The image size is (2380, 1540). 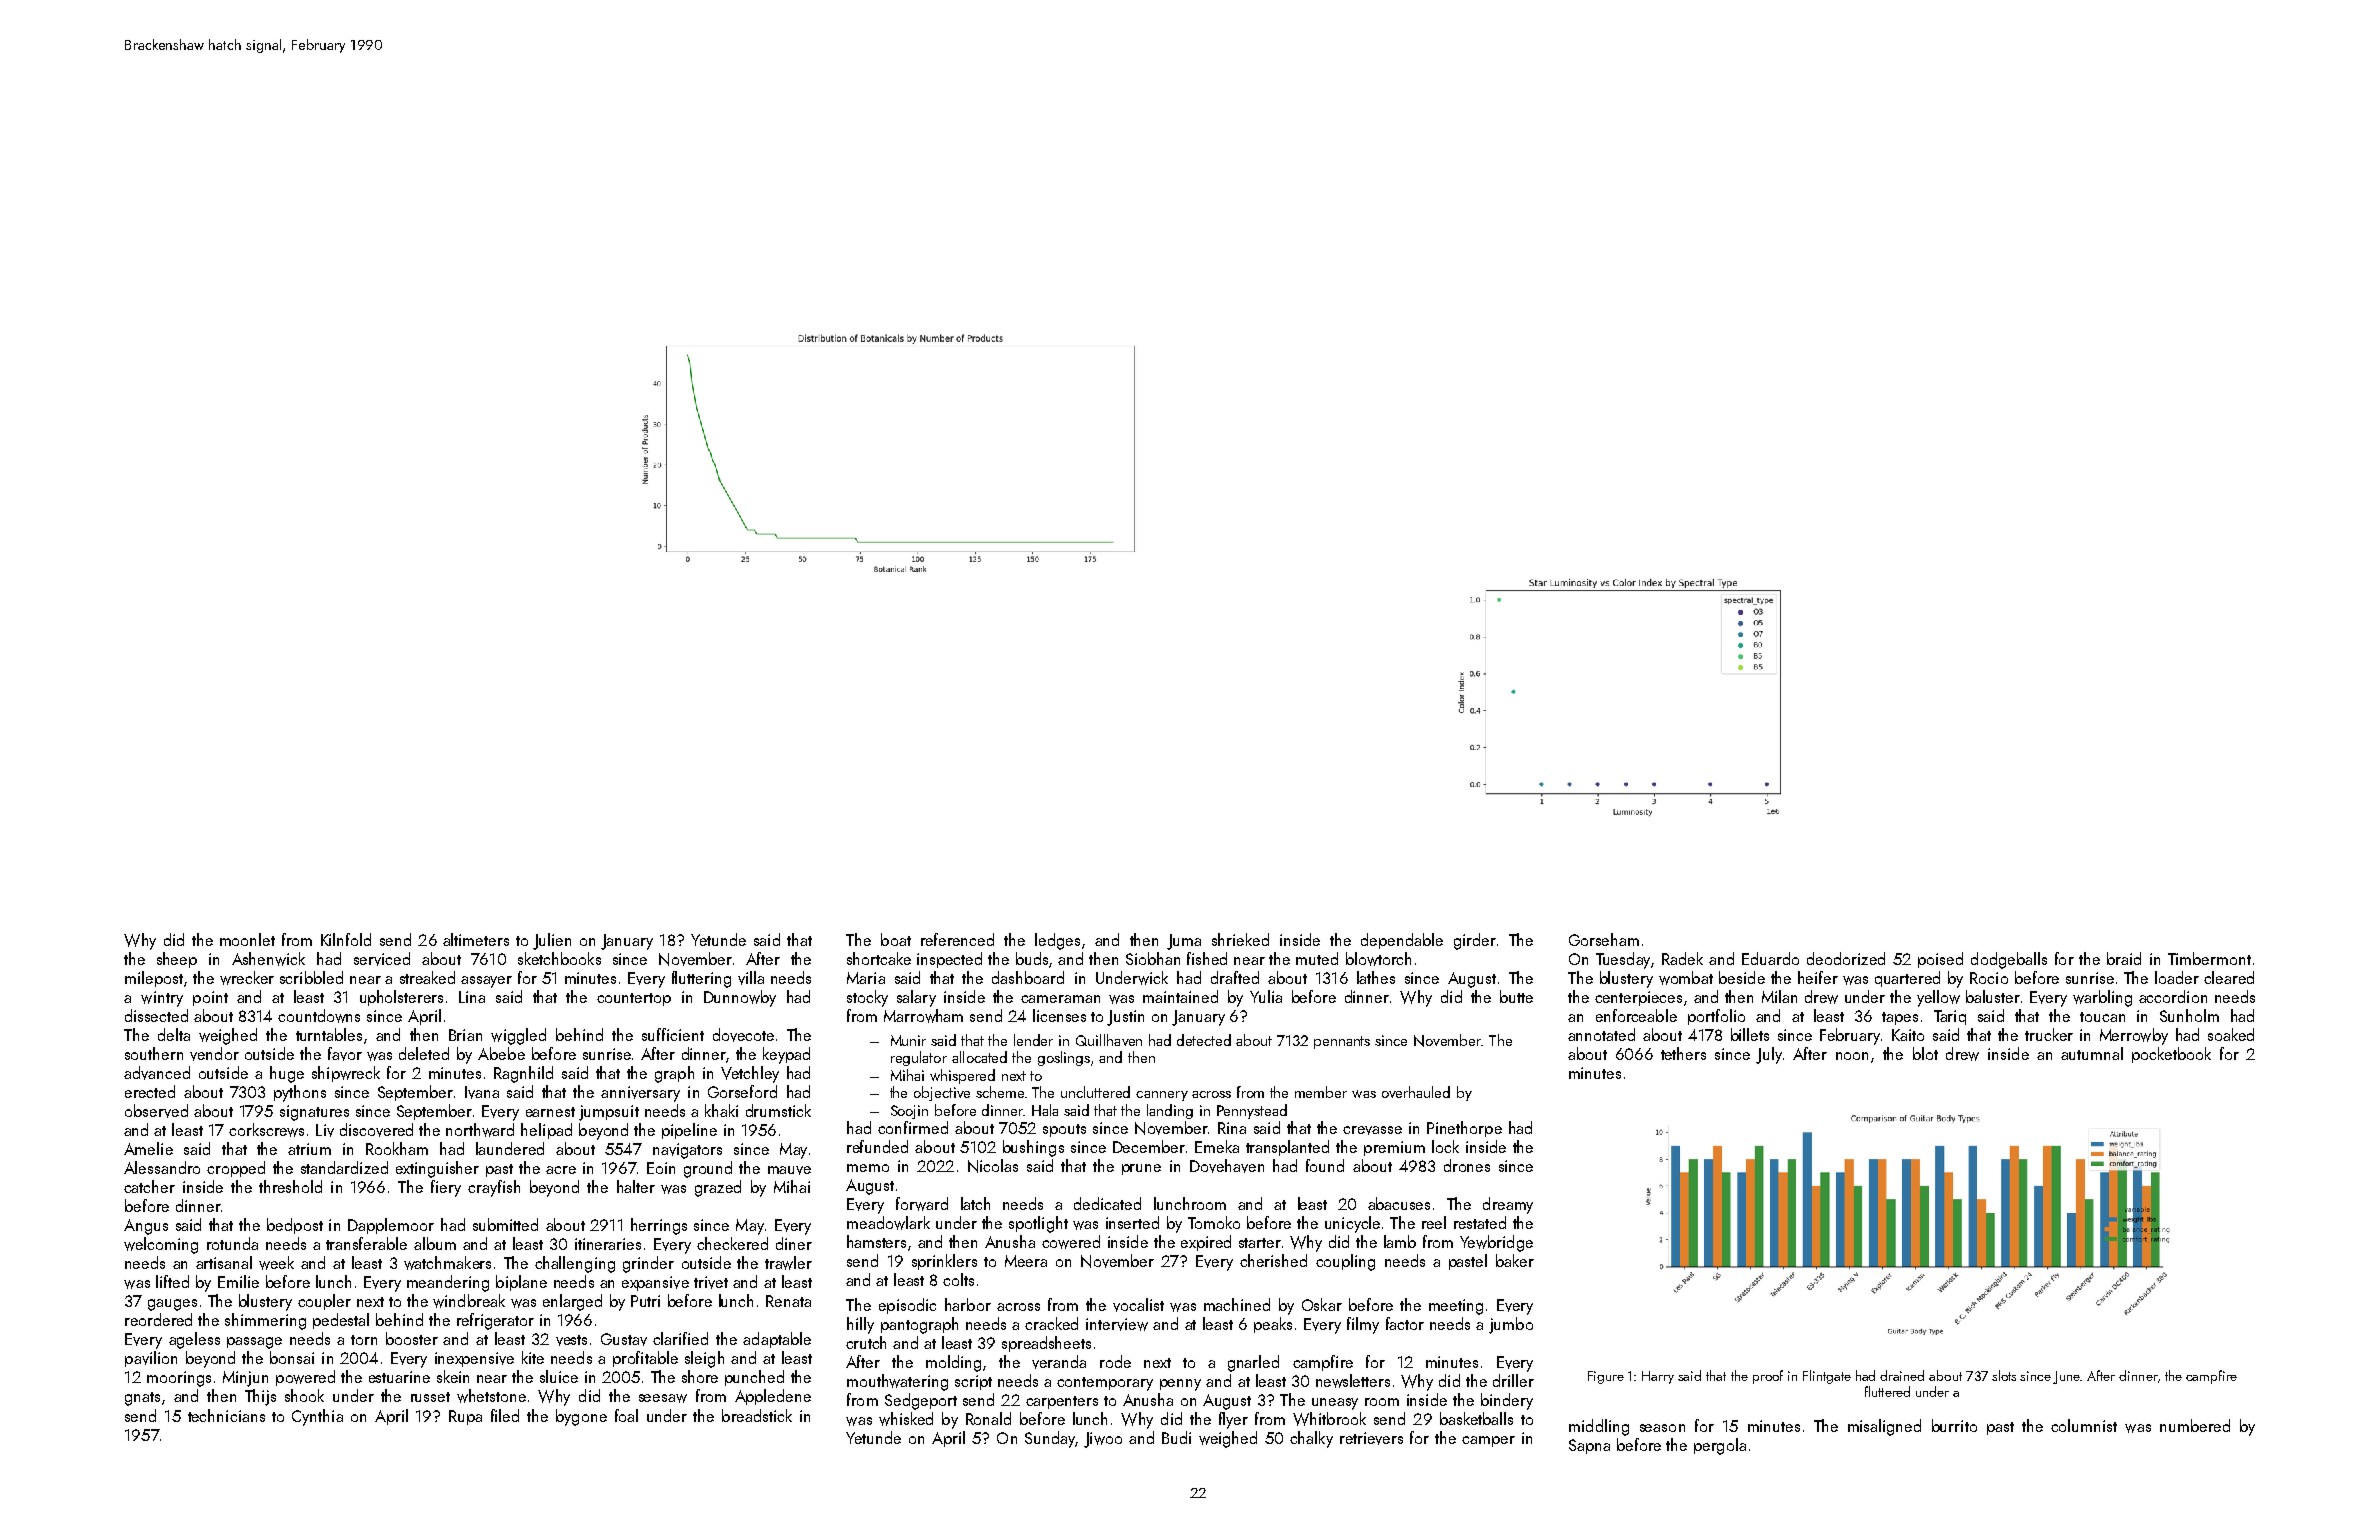 What do you see at coordinates (2209, 958) in the screenshot?
I see `Timbermont` at bounding box center [2209, 958].
